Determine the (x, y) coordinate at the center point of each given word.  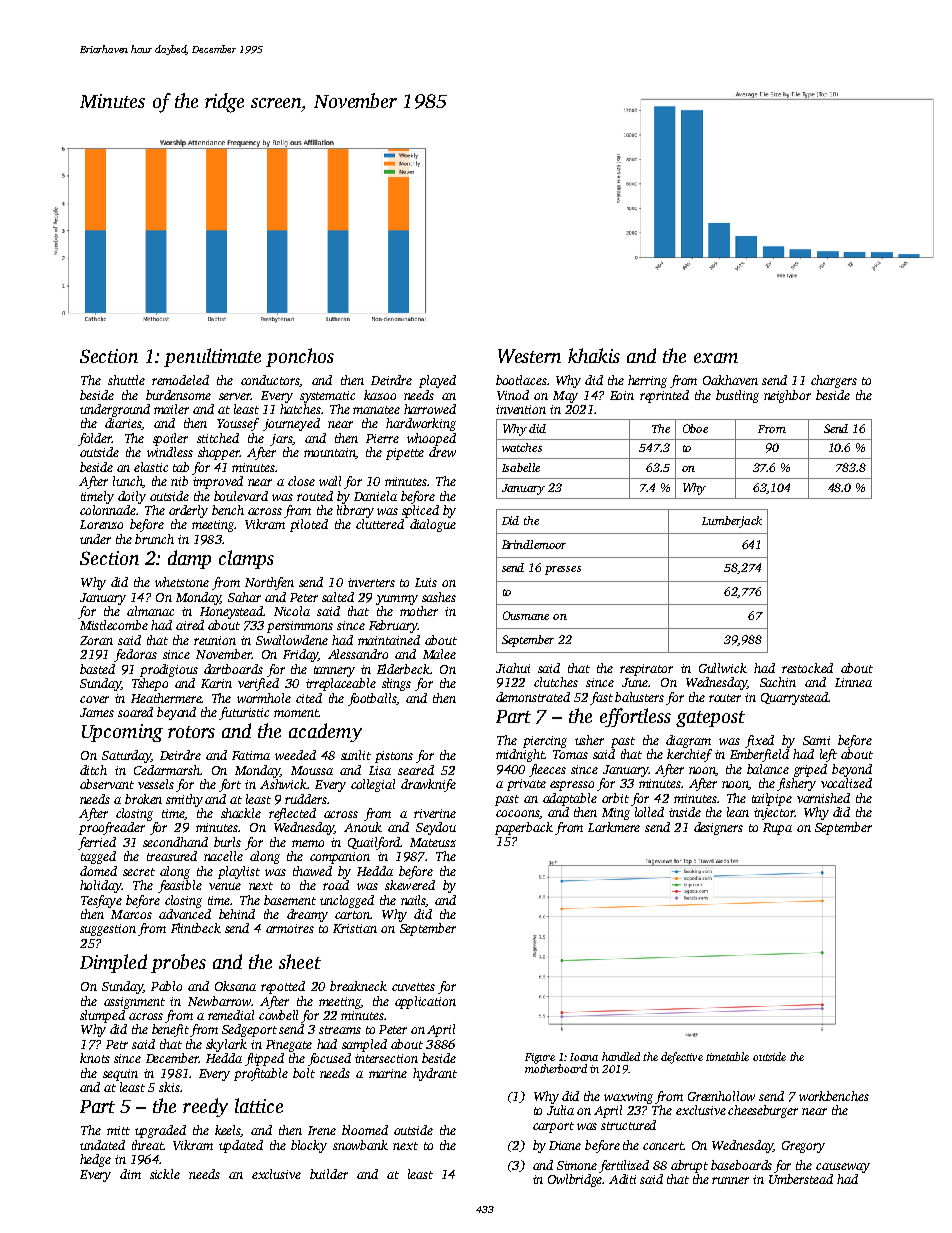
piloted (309, 525)
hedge (95, 1160)
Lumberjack (732, 522)
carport (553, 1127)
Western (529, 356)
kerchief (689, 755)
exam (716, 358)
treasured (172, 856)
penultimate (212, 357)
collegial (373, 785)
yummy (397, 600)
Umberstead (801, 1179)
